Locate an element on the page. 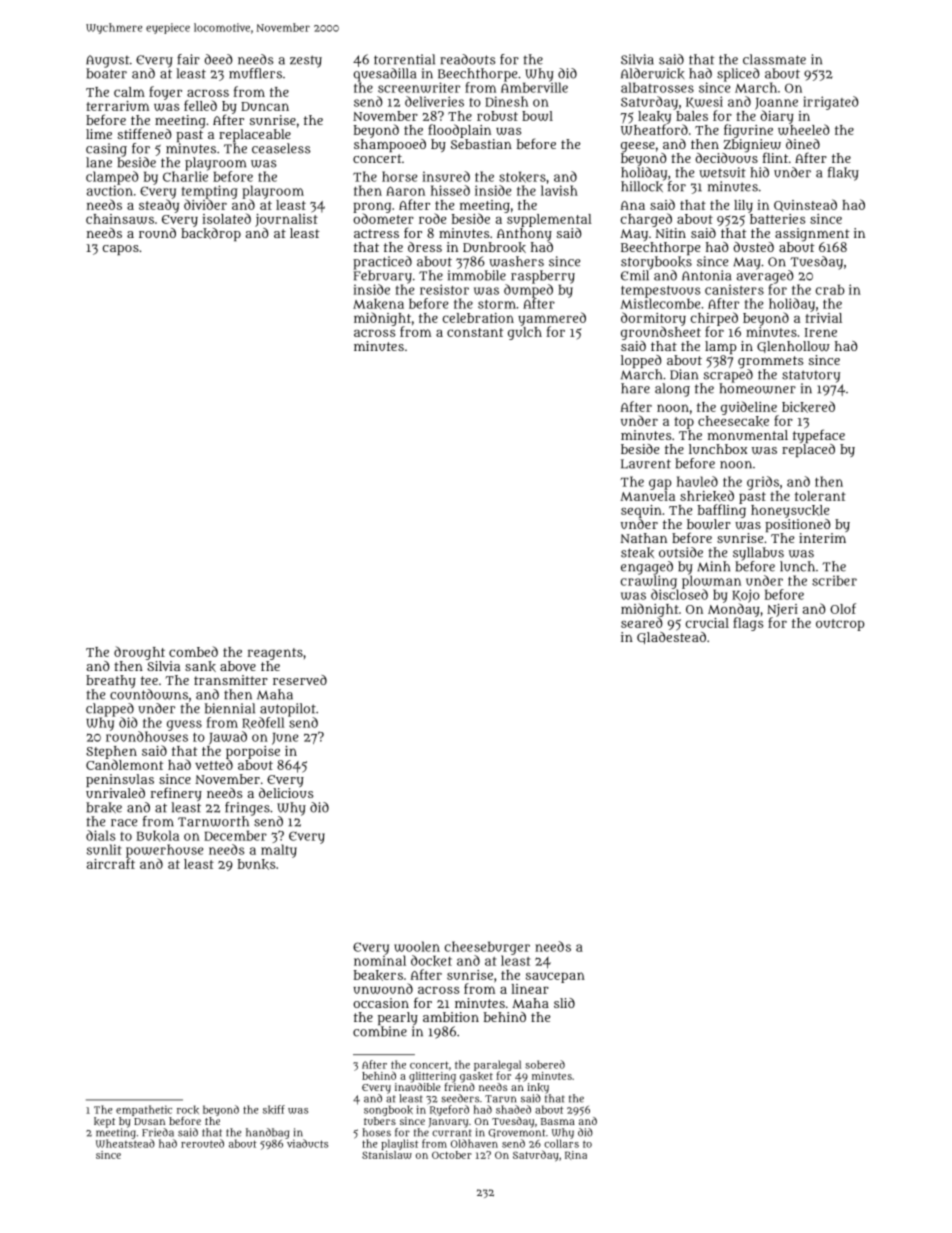 The width and height of the page is (952, 1233). bunks is located at coordinates (256, 864).
